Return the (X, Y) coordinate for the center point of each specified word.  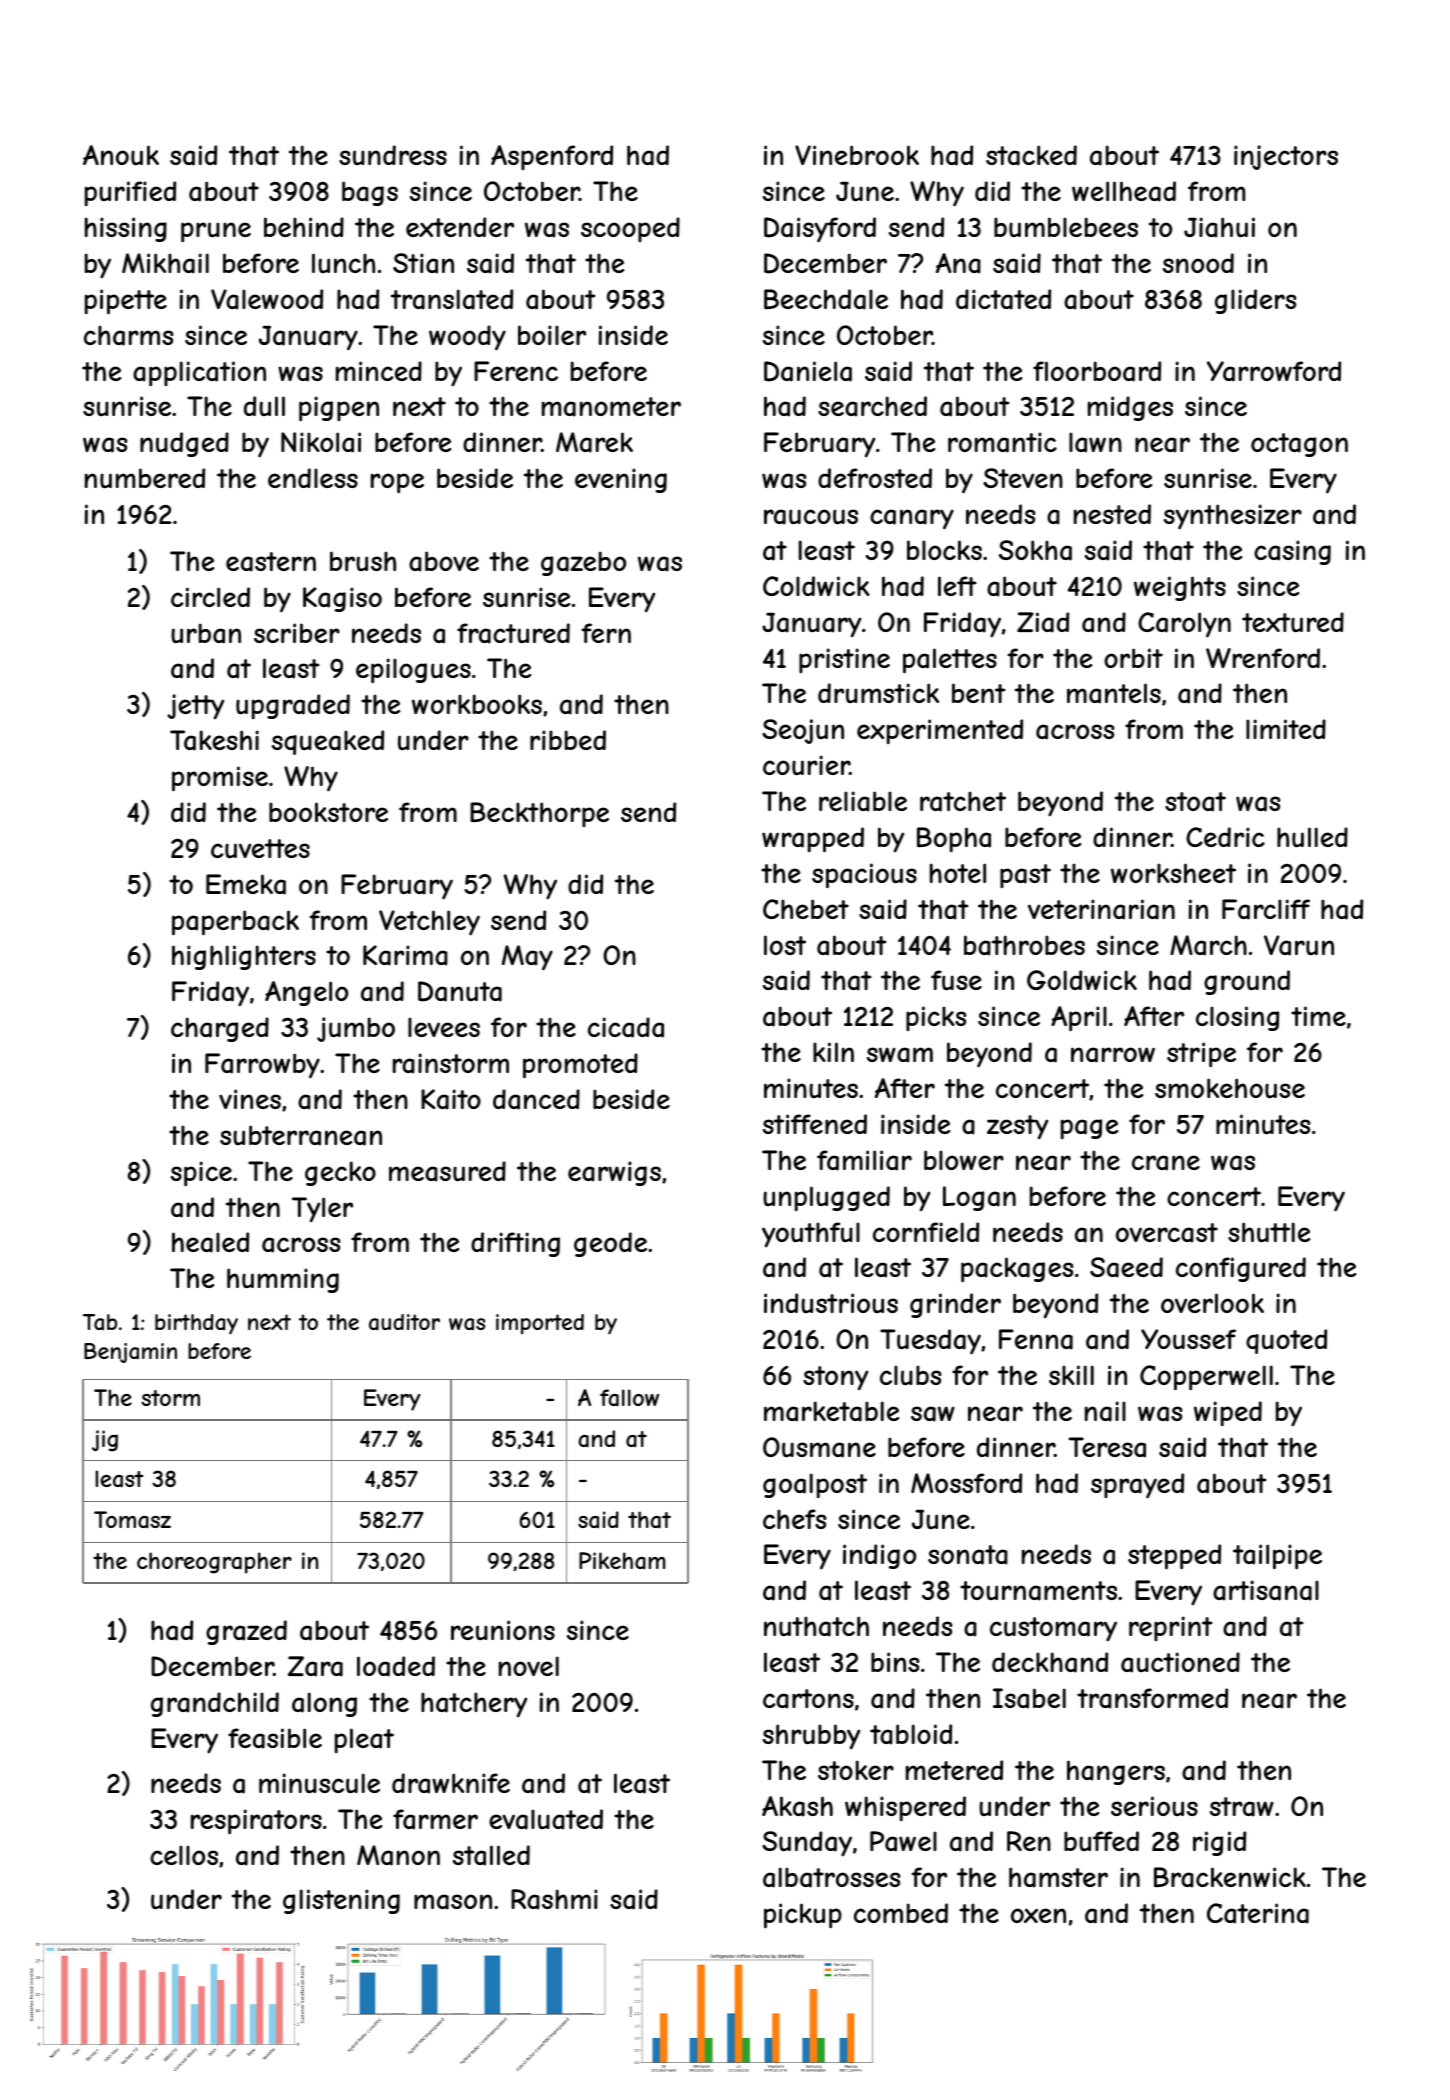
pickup (803, 1916)
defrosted (875, 478)
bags (370, 193)
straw (1242, 1807)
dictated (1003, 299)
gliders (1255, 301)
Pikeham (622, 1561)
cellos (184, 1855)
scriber (297, 633)
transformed (1152, 1698)
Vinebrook (857, 155)
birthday (196, 1324)
